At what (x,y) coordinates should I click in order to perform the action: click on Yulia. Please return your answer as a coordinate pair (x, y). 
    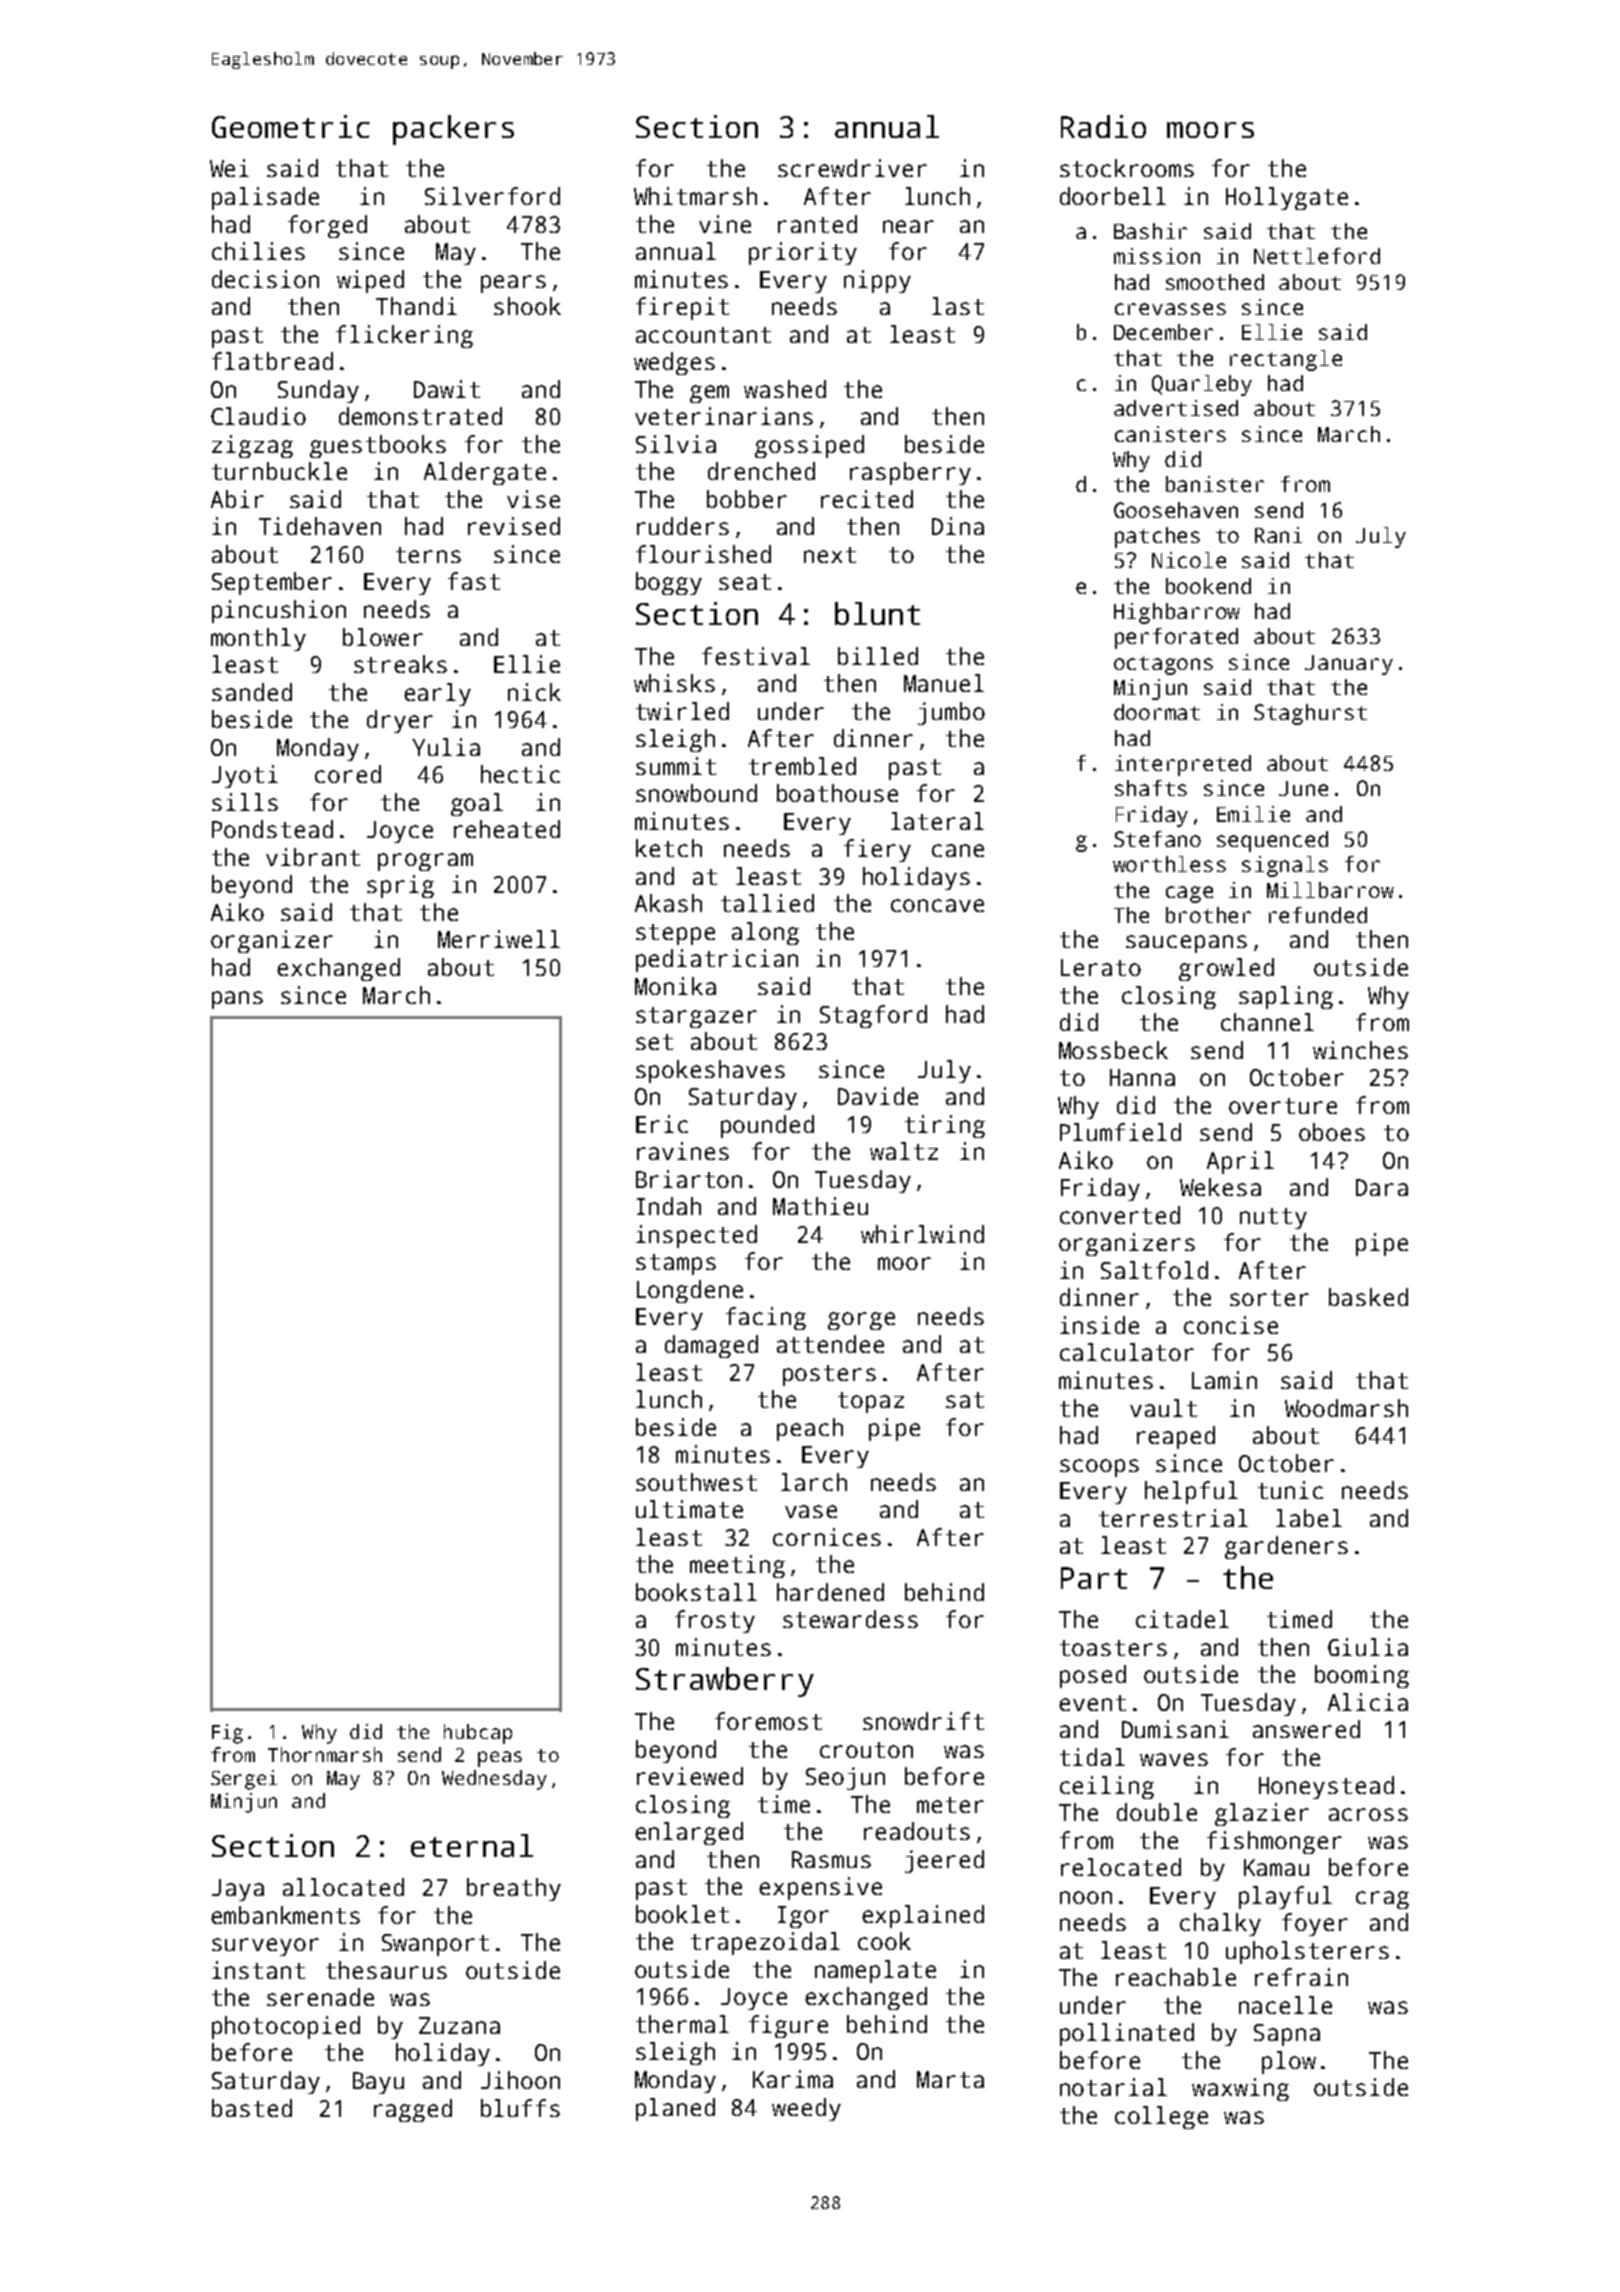
    Looking at the image, I should click on (446, 747).
